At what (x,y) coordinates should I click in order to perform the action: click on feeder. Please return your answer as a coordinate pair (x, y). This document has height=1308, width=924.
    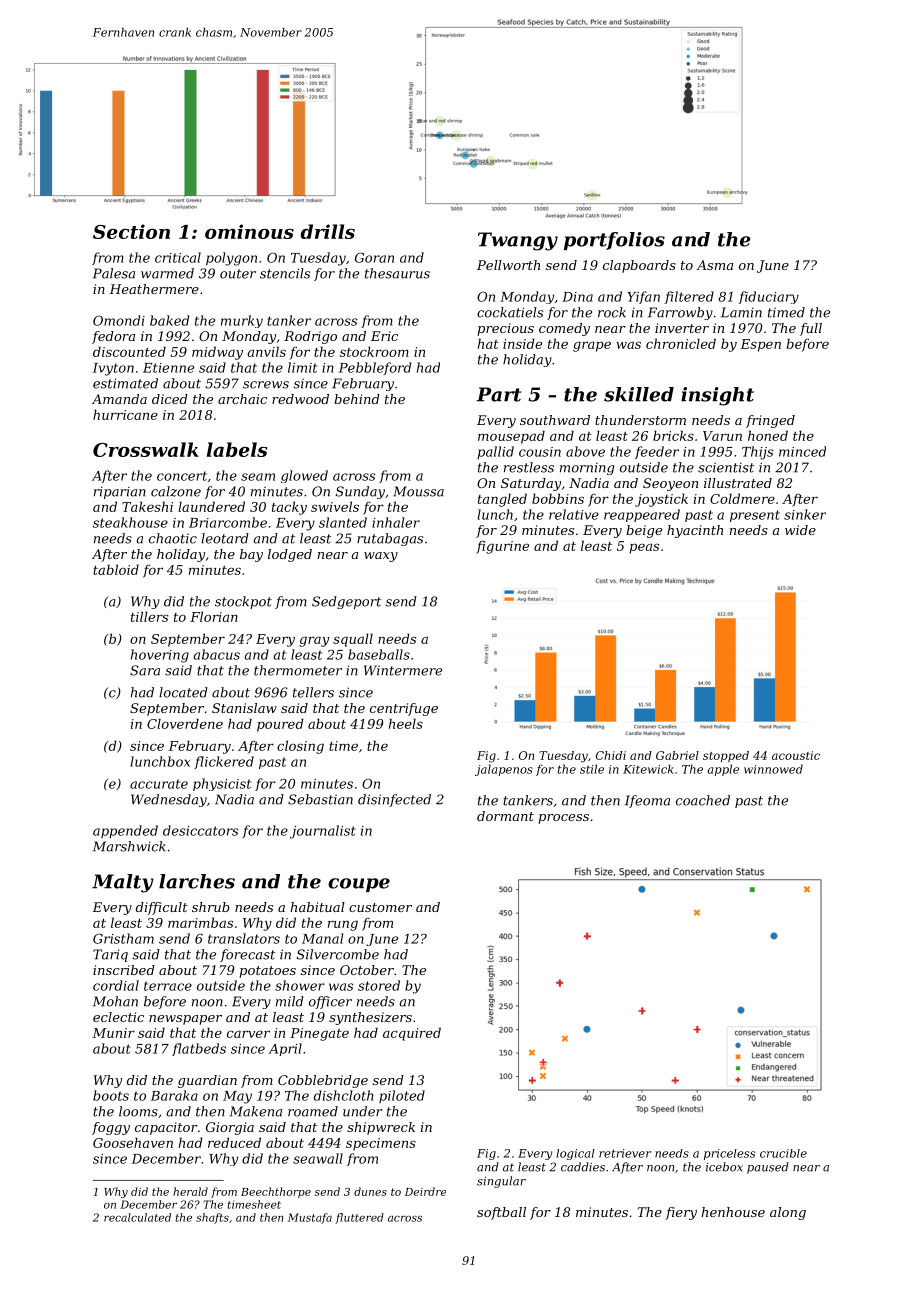
    Looking at the image, I should click on (657, 452).
